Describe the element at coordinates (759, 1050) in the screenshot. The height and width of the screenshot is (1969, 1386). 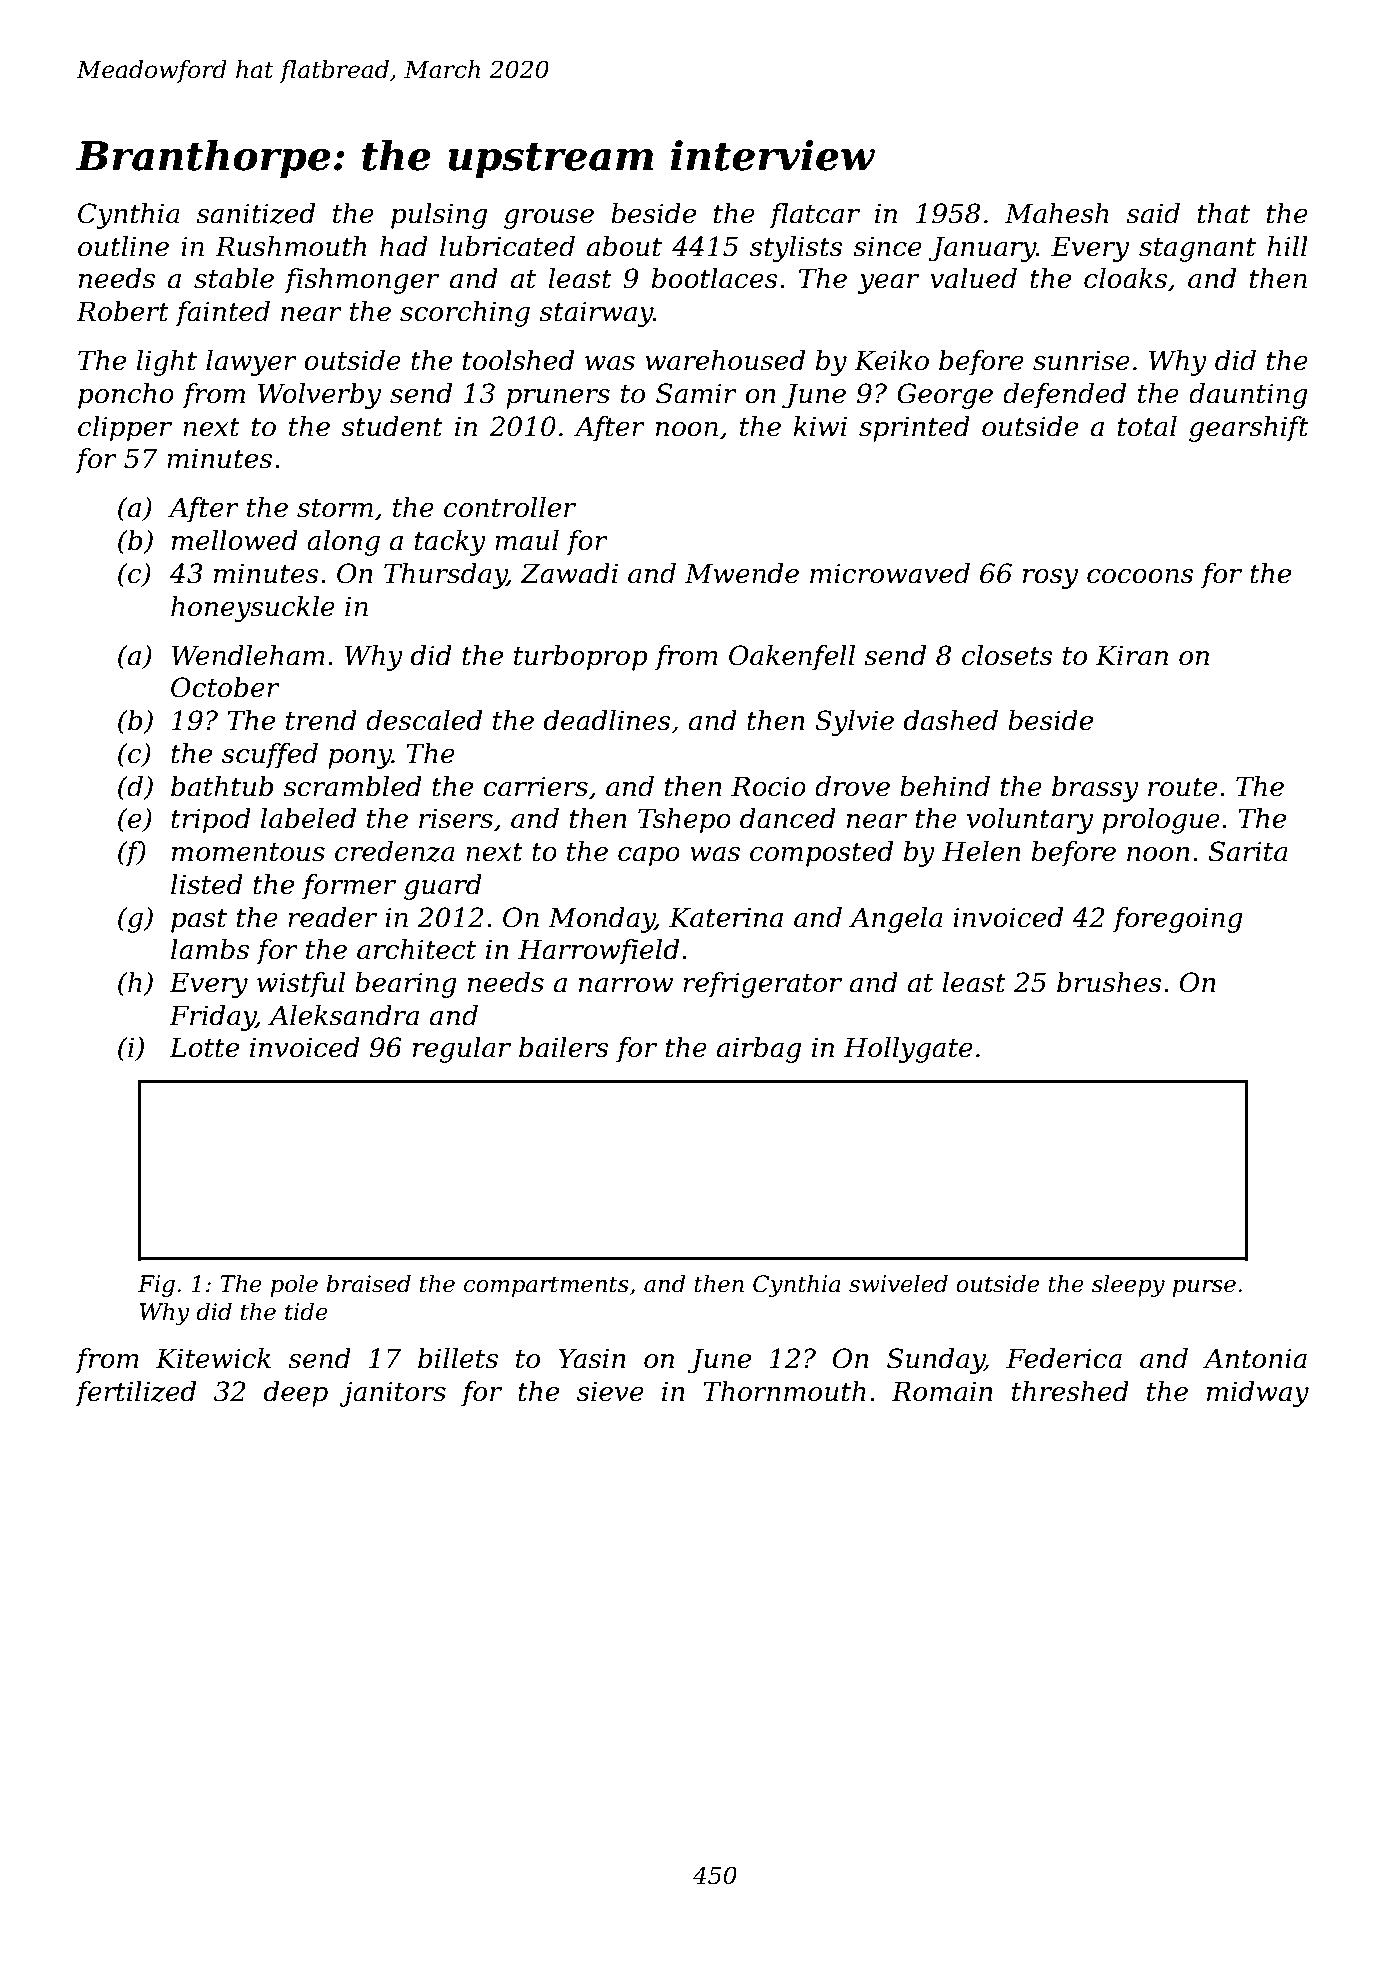
I see `airbag` at that location.
